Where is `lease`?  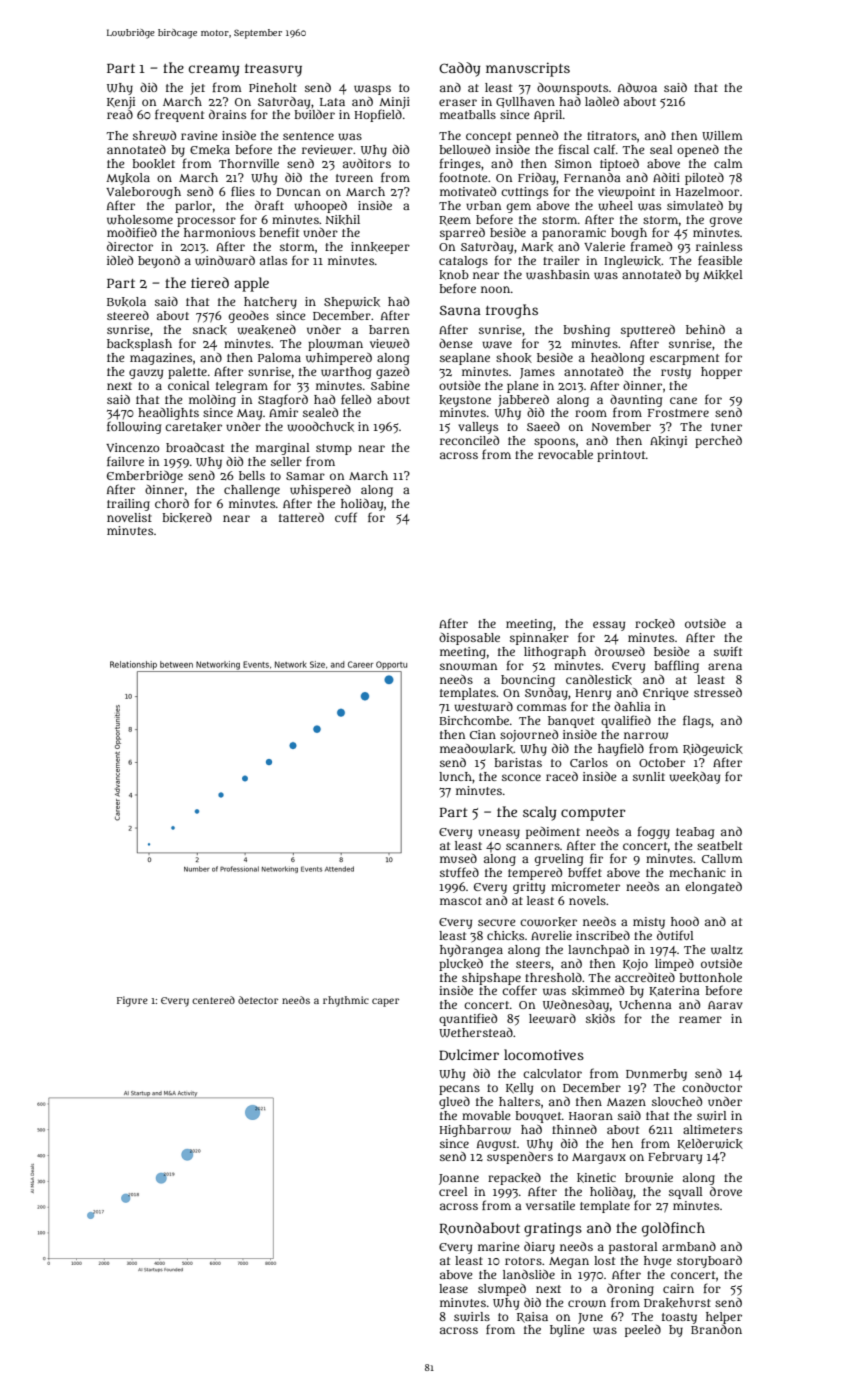
lease is located at coordinates (453, 1288).
